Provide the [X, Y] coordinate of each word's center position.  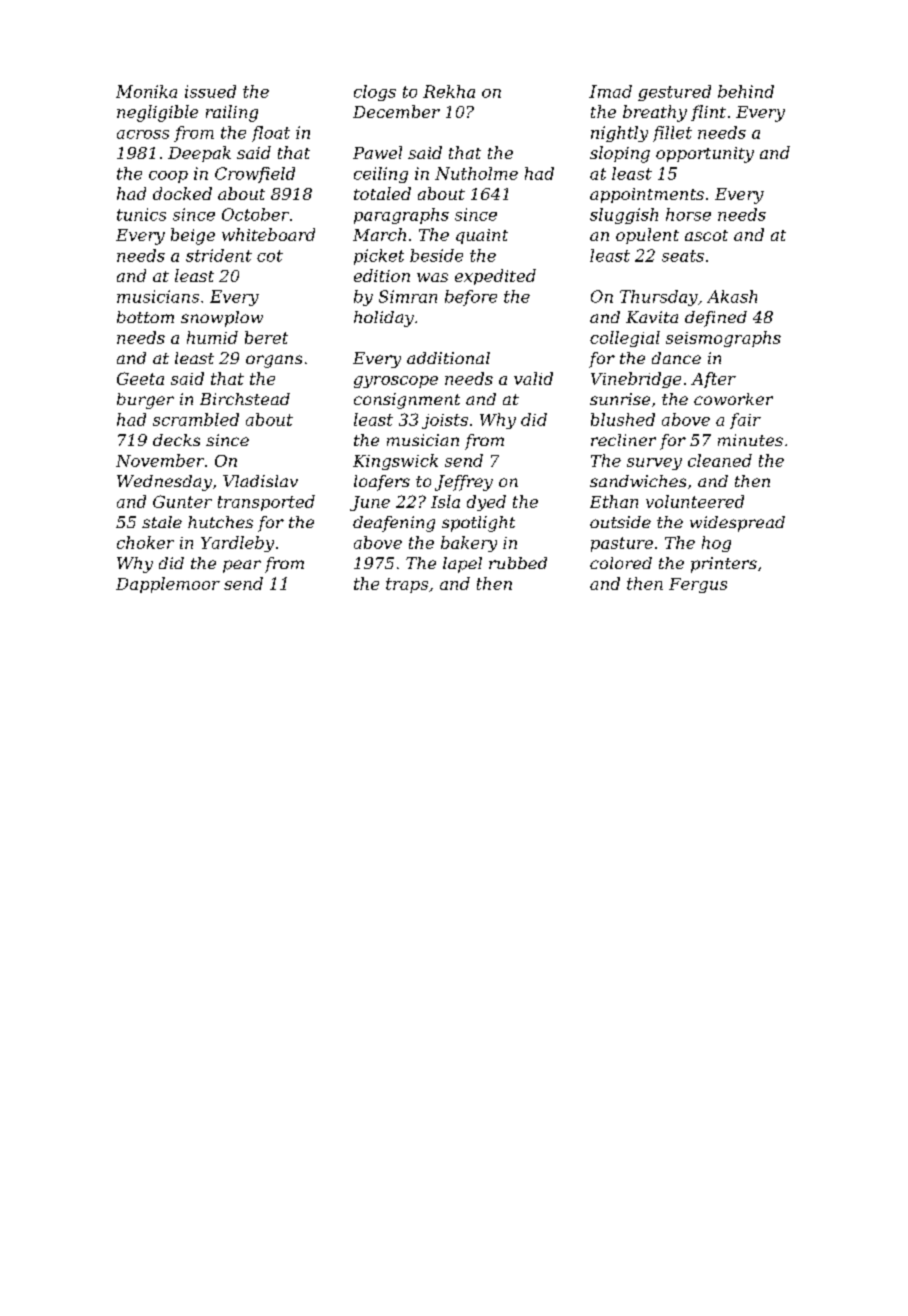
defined [716, 319]
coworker [733, 399]
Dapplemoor [168, 585]
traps [407, 585]
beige [193, 236]
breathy [655, 113]
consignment [407, 401]
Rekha [449, 91]
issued [210, 91]
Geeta [140, 378]
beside [436, 255]
